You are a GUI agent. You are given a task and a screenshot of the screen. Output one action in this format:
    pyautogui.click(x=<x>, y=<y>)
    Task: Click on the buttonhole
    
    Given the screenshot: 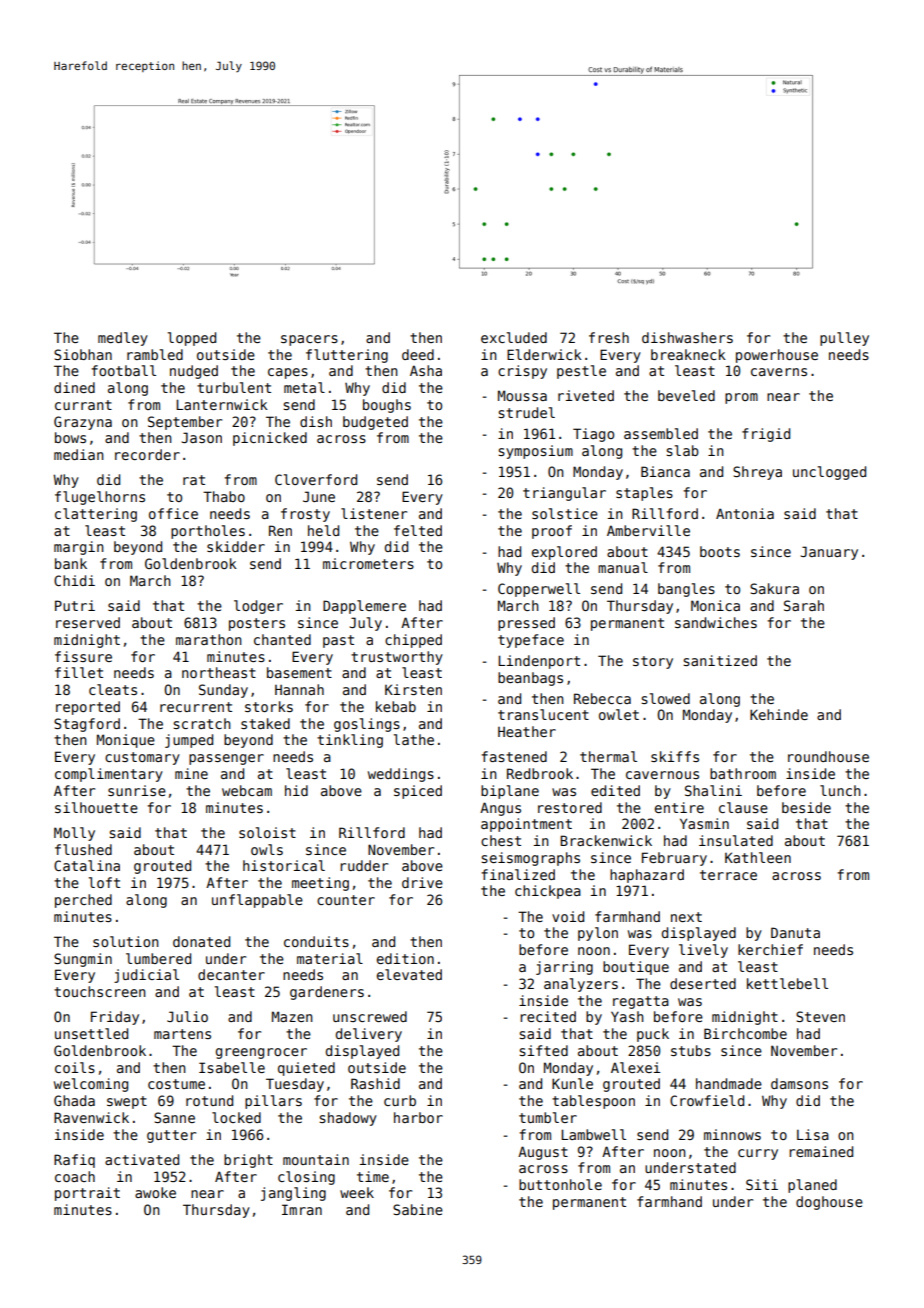 What is the action you would take?
    pyautogui.click(x=560, y=1184)
